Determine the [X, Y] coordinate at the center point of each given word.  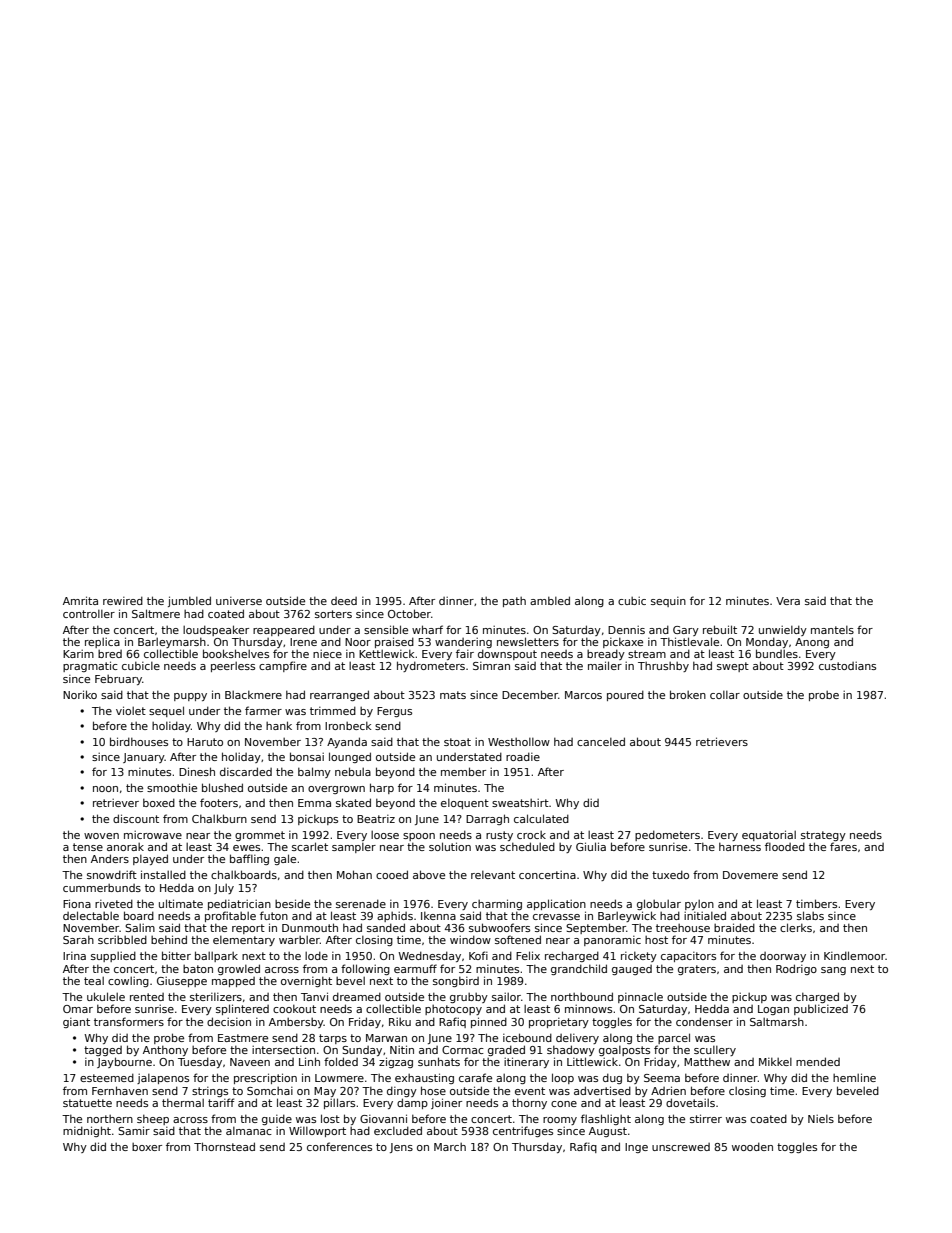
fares [843, 846]
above [429, 874]
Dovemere [750, 875]
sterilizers [216, 997]
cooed [392, 874]
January [144, 758]
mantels [832, 630]
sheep [153, 1119]
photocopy [453, 1010]
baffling [249, 859]
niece [327, 654]
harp [382, 788]
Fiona [77, 903]
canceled [601, 741]
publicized [821, 1009]
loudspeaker [216, 630]
